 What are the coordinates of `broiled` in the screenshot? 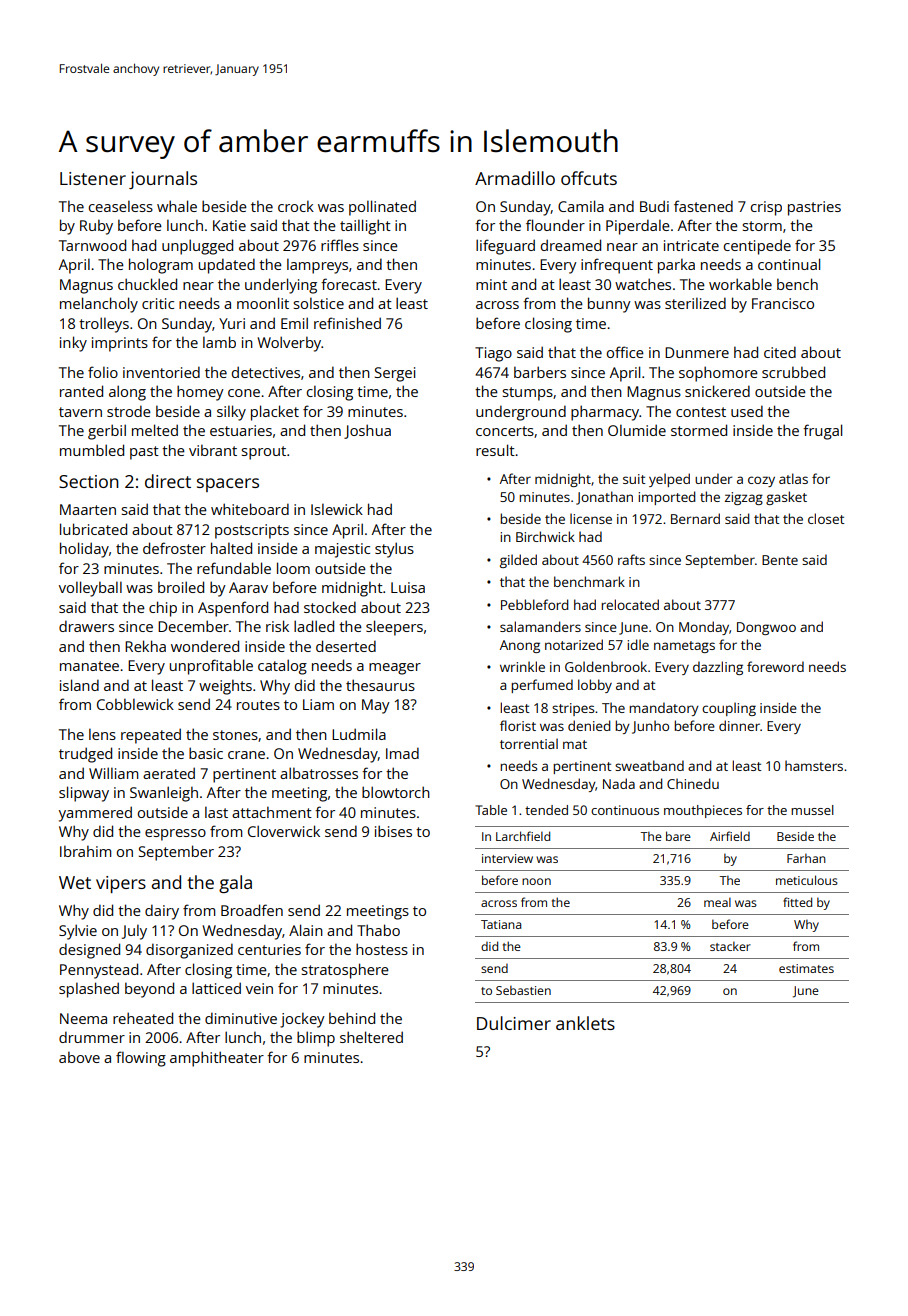 It's located at (181, 587).
